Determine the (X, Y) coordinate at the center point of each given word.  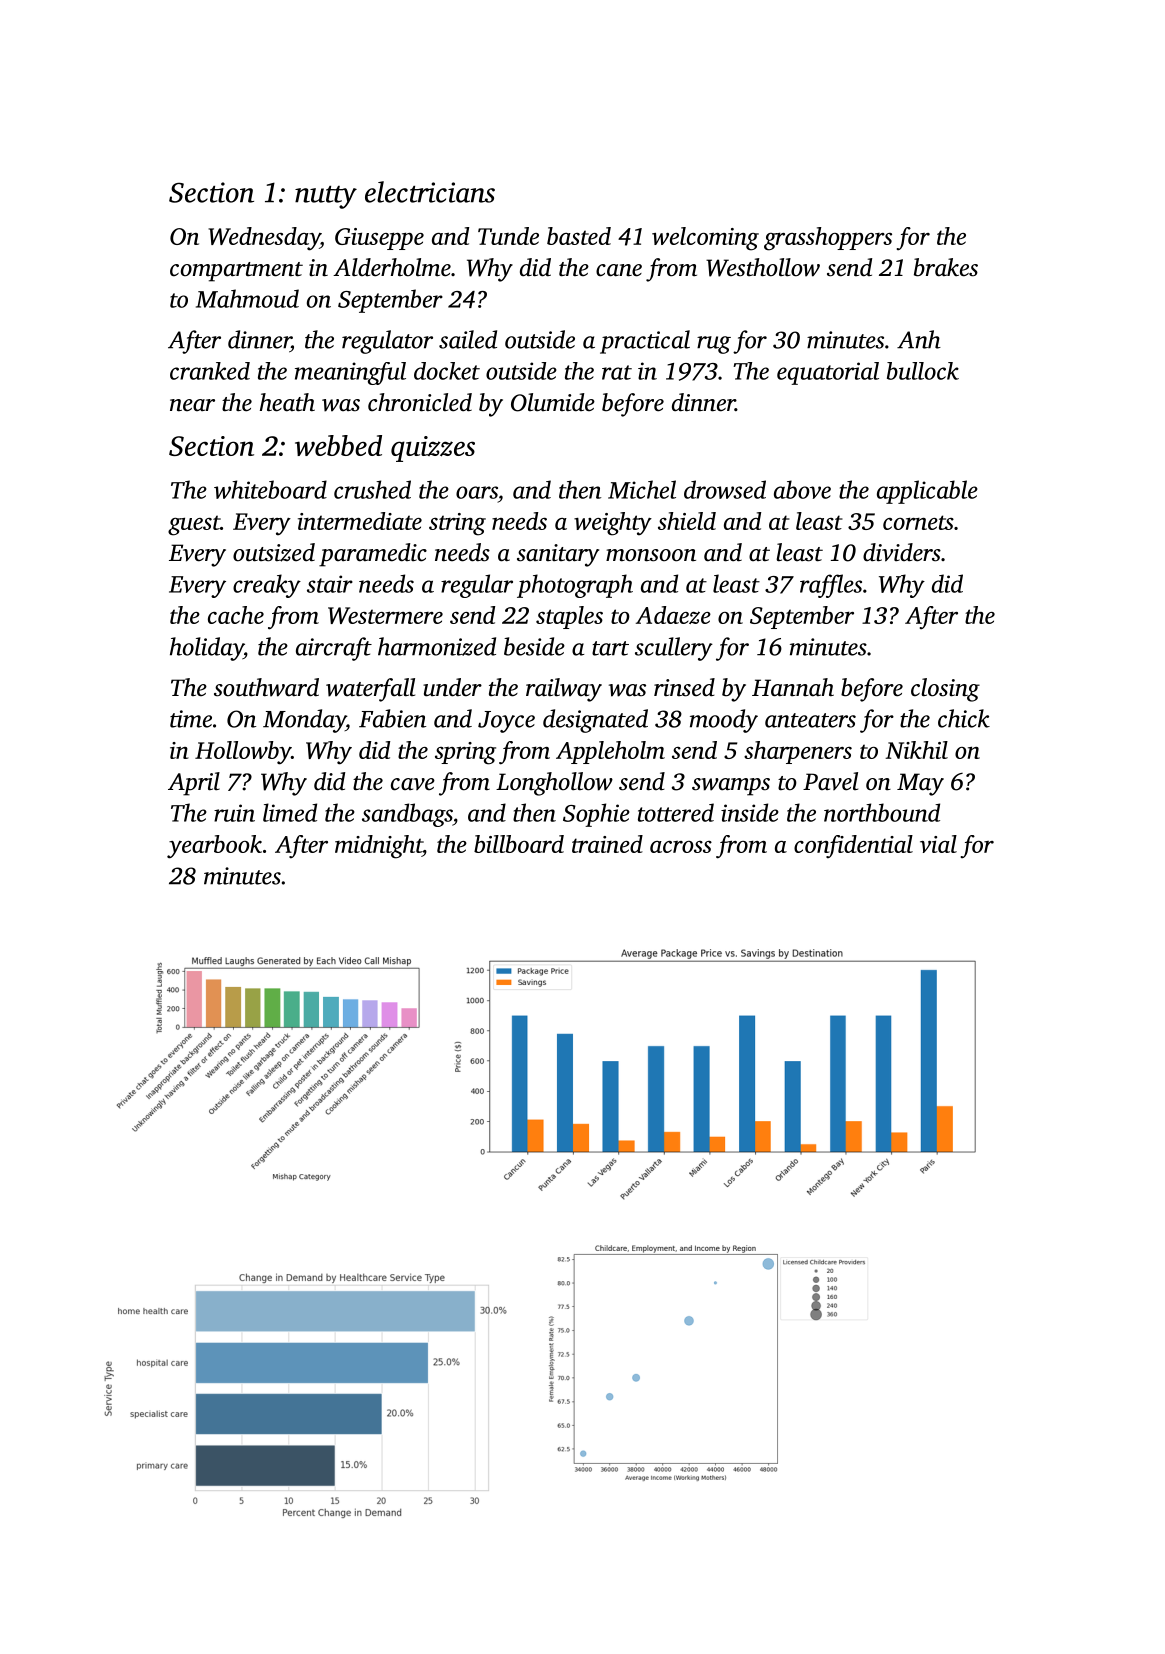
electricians (430, 192)
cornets (918, 522)
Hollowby (243, 753)
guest (194, 525)
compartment (236, 272)
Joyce (506, 722)
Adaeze (673, 615)
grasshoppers (828, 239)
